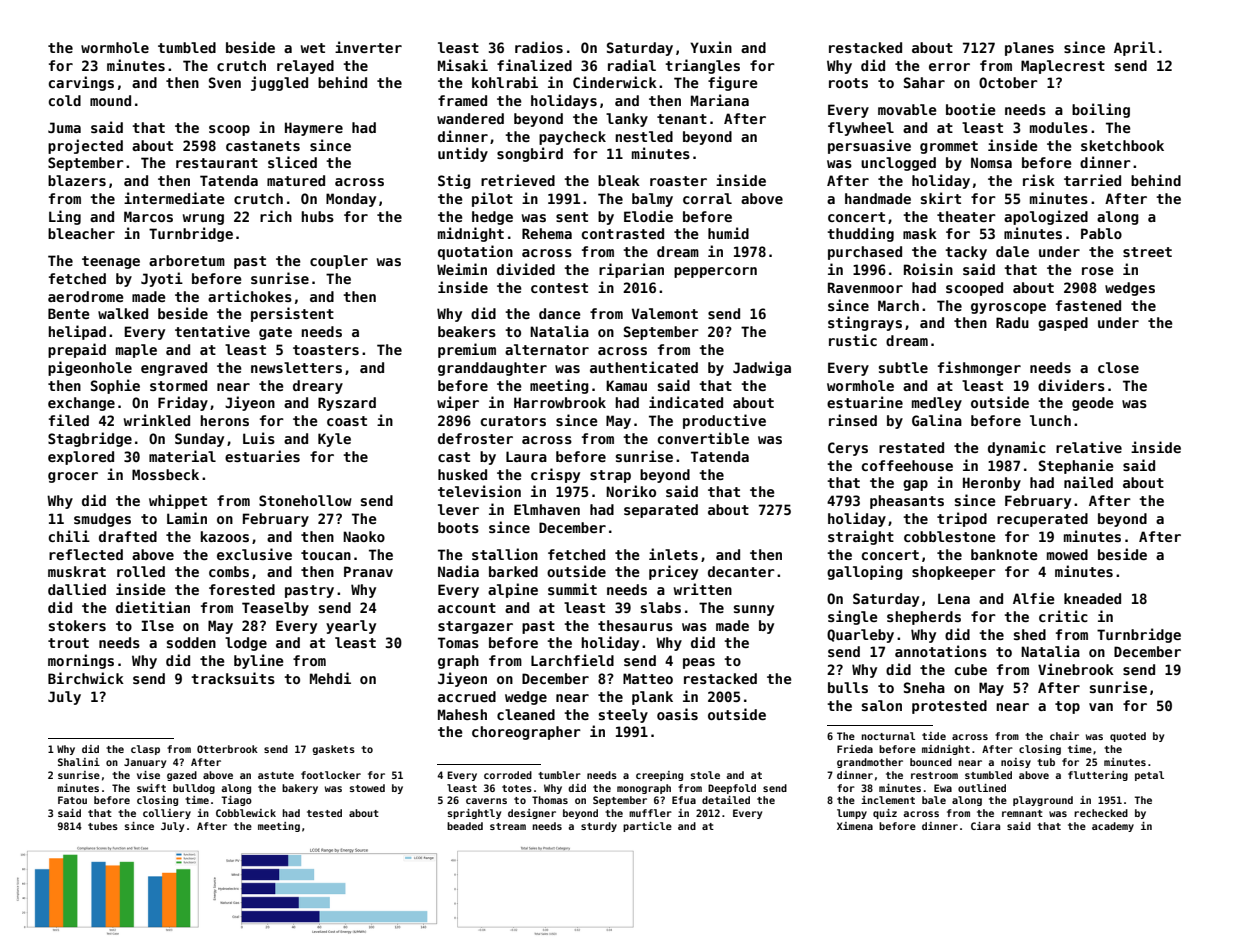  What do you see at coordinates (1029, 49) in the screenshot?
I see `planes` at bounding box center [1029, 49].
